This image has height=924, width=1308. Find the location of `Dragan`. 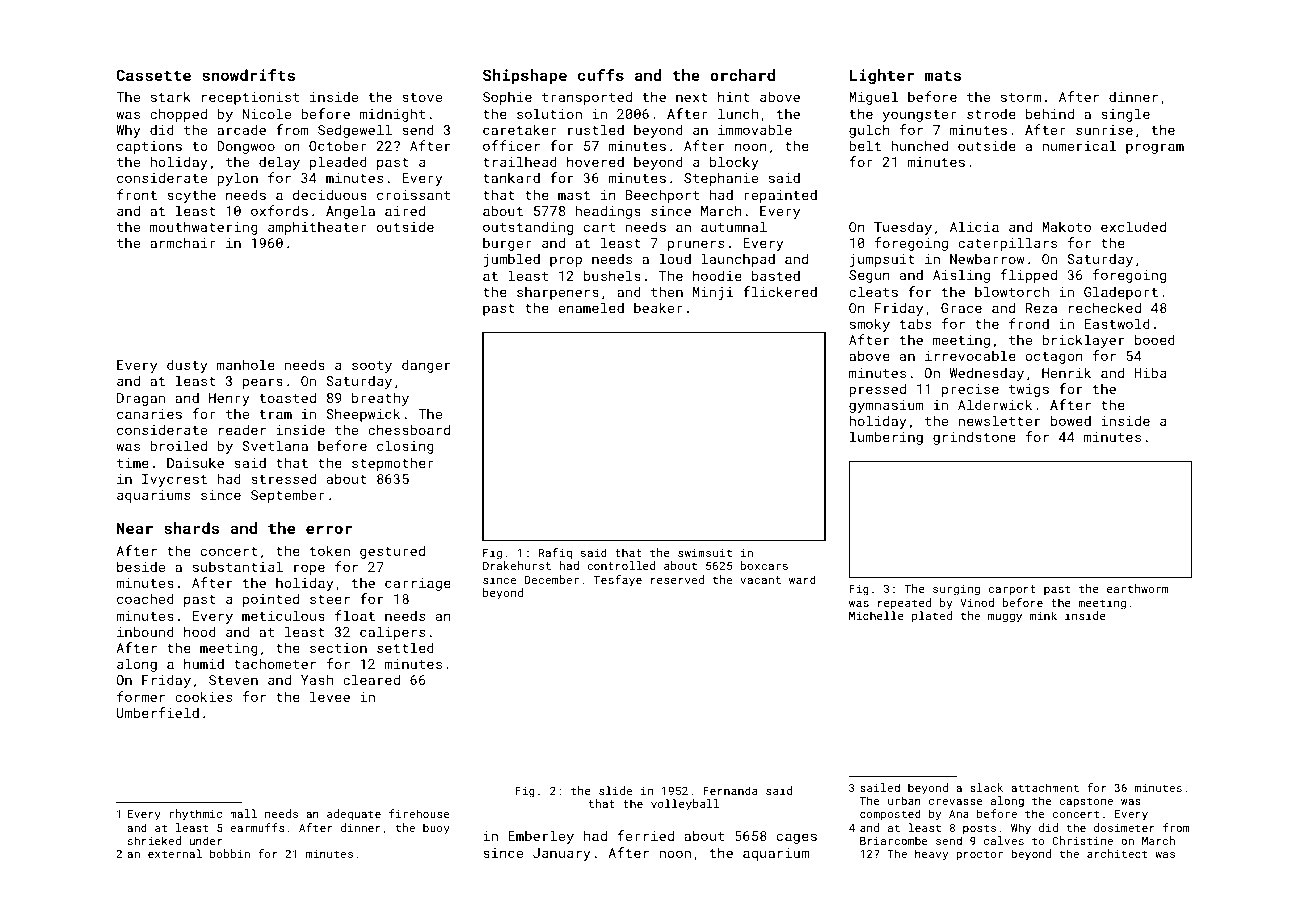

Dragan is located at coordinates (141, 399).
